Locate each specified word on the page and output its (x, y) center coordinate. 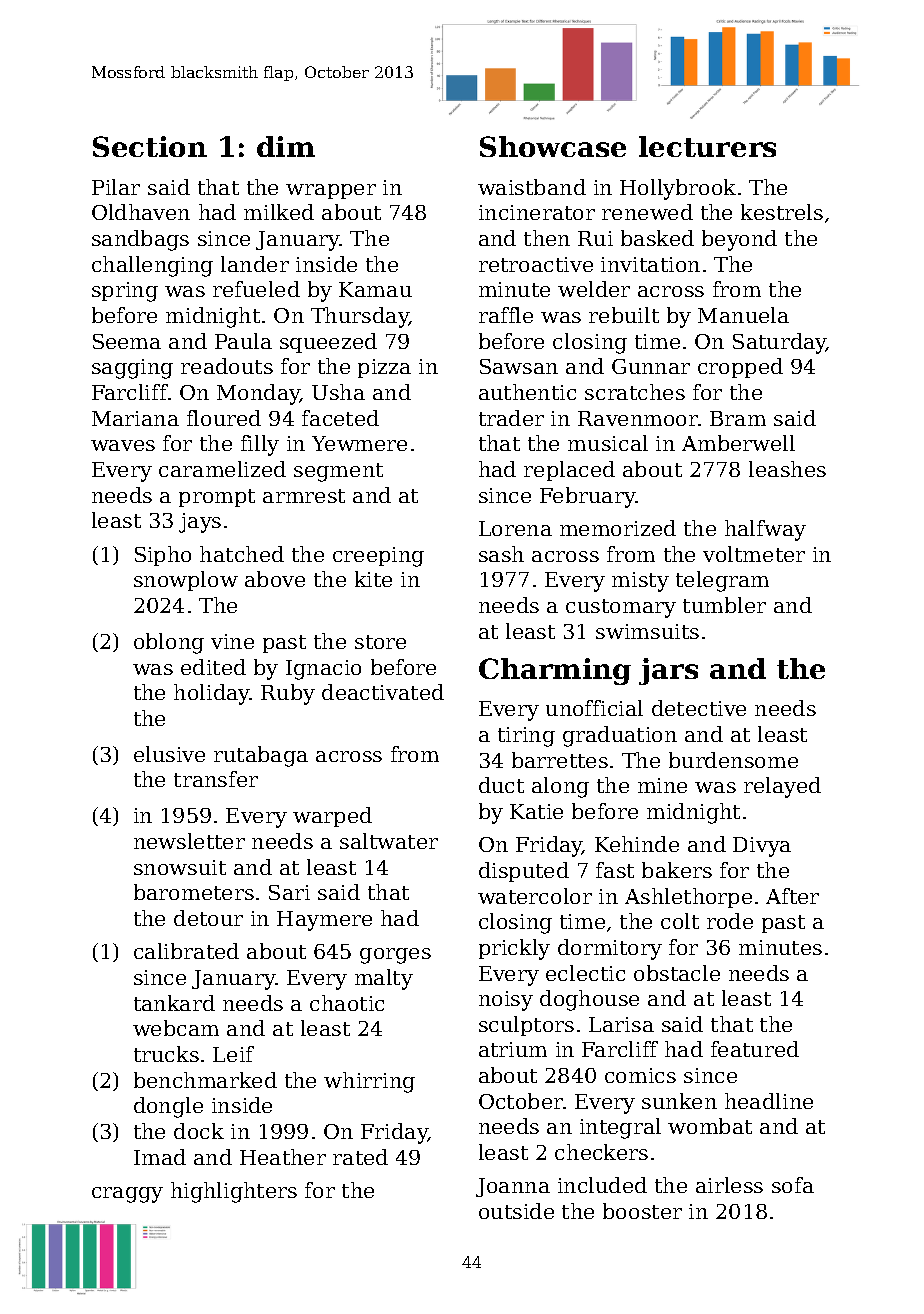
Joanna (513, 1187)
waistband (532, 187)
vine (232, 641)
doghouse (589, 1000)
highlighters (234, 1192)
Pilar (116, 187)
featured (755, 1049)
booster (642, 1211)
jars (668, 671)
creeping (378, 557)
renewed (647, 212)
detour (208, 918)
